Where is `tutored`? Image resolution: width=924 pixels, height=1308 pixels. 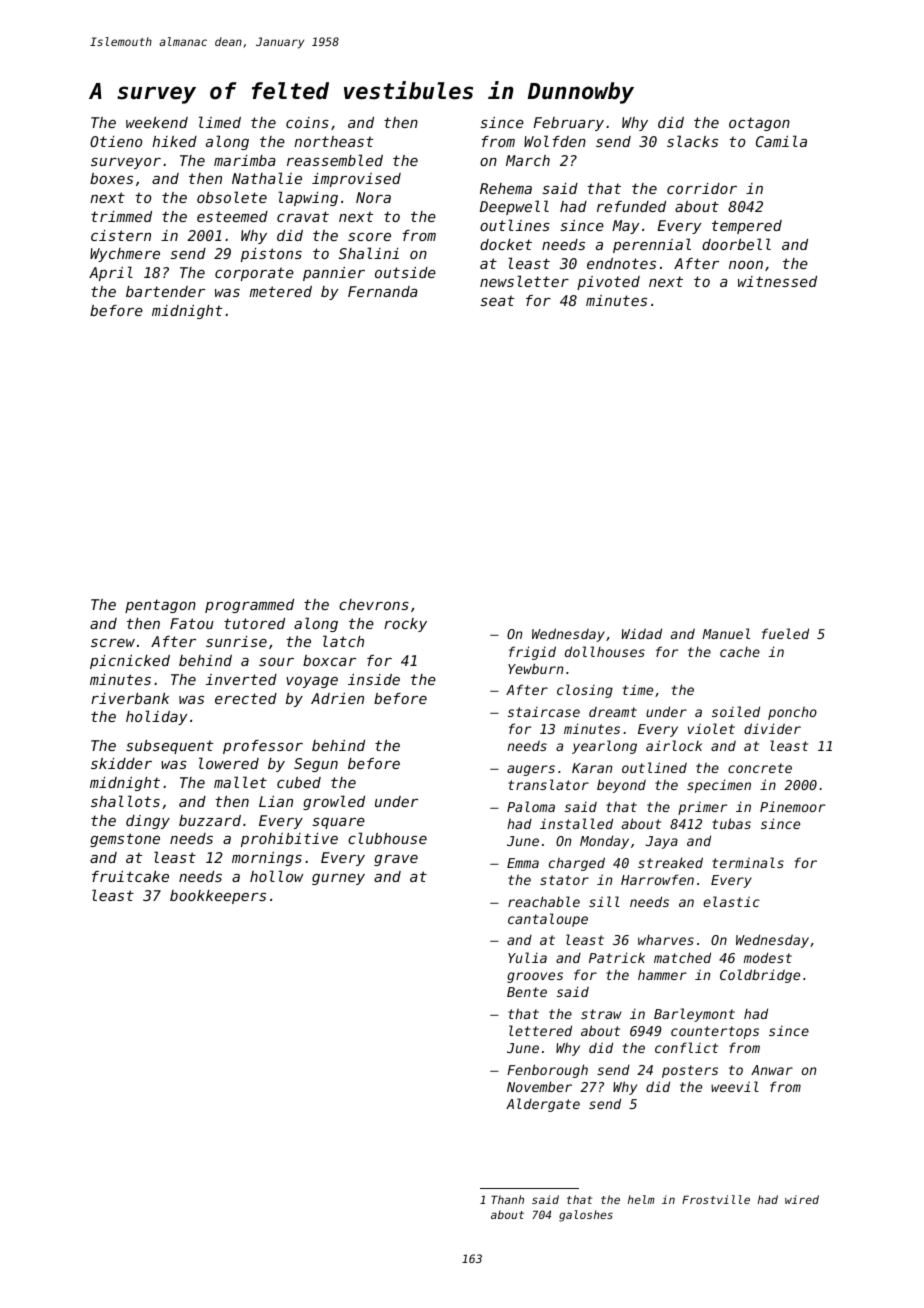
tutored is located at coordinates (254, 623).
